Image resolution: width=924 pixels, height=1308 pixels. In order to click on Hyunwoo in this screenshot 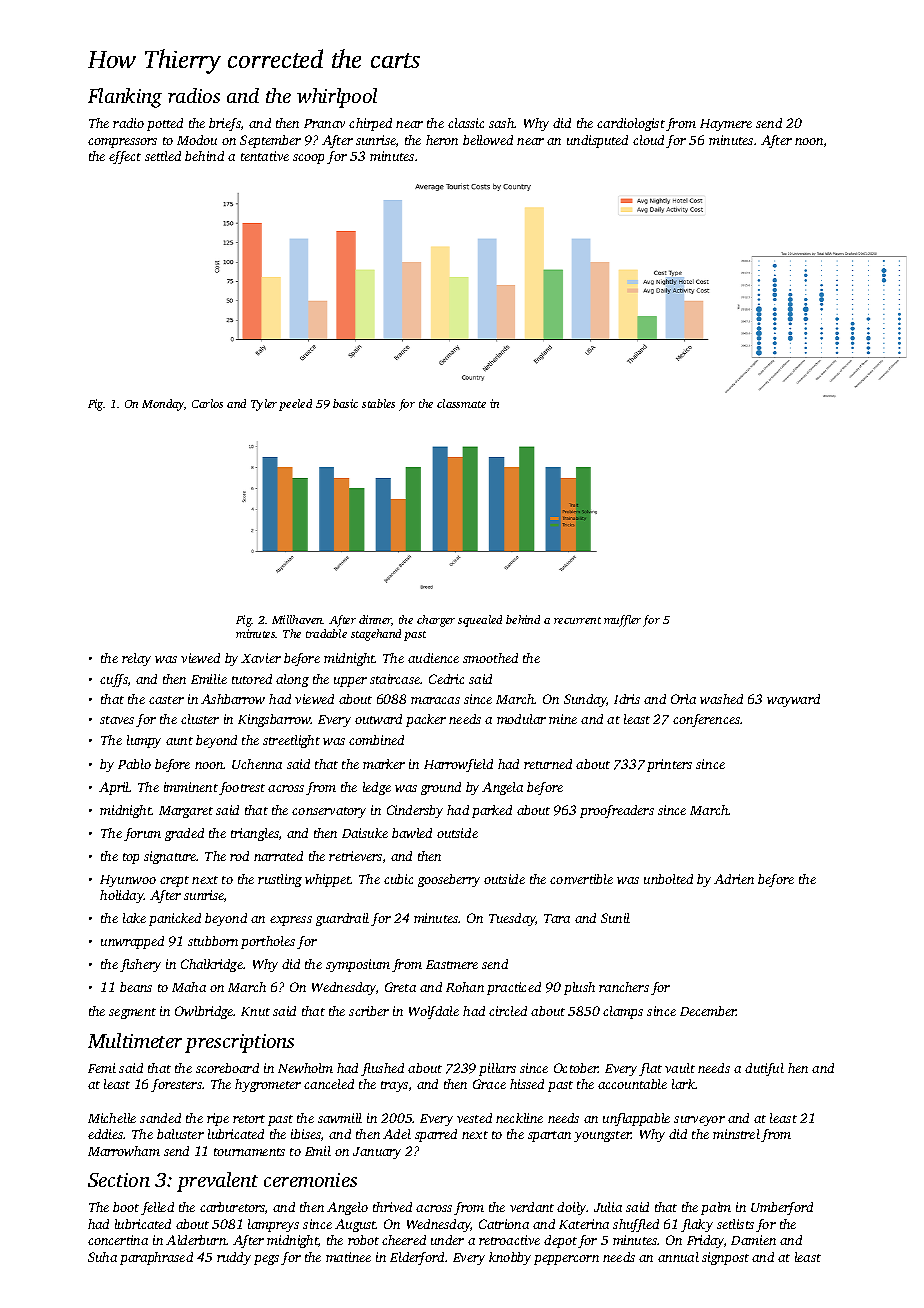, I will do `click(128, 881)`.
